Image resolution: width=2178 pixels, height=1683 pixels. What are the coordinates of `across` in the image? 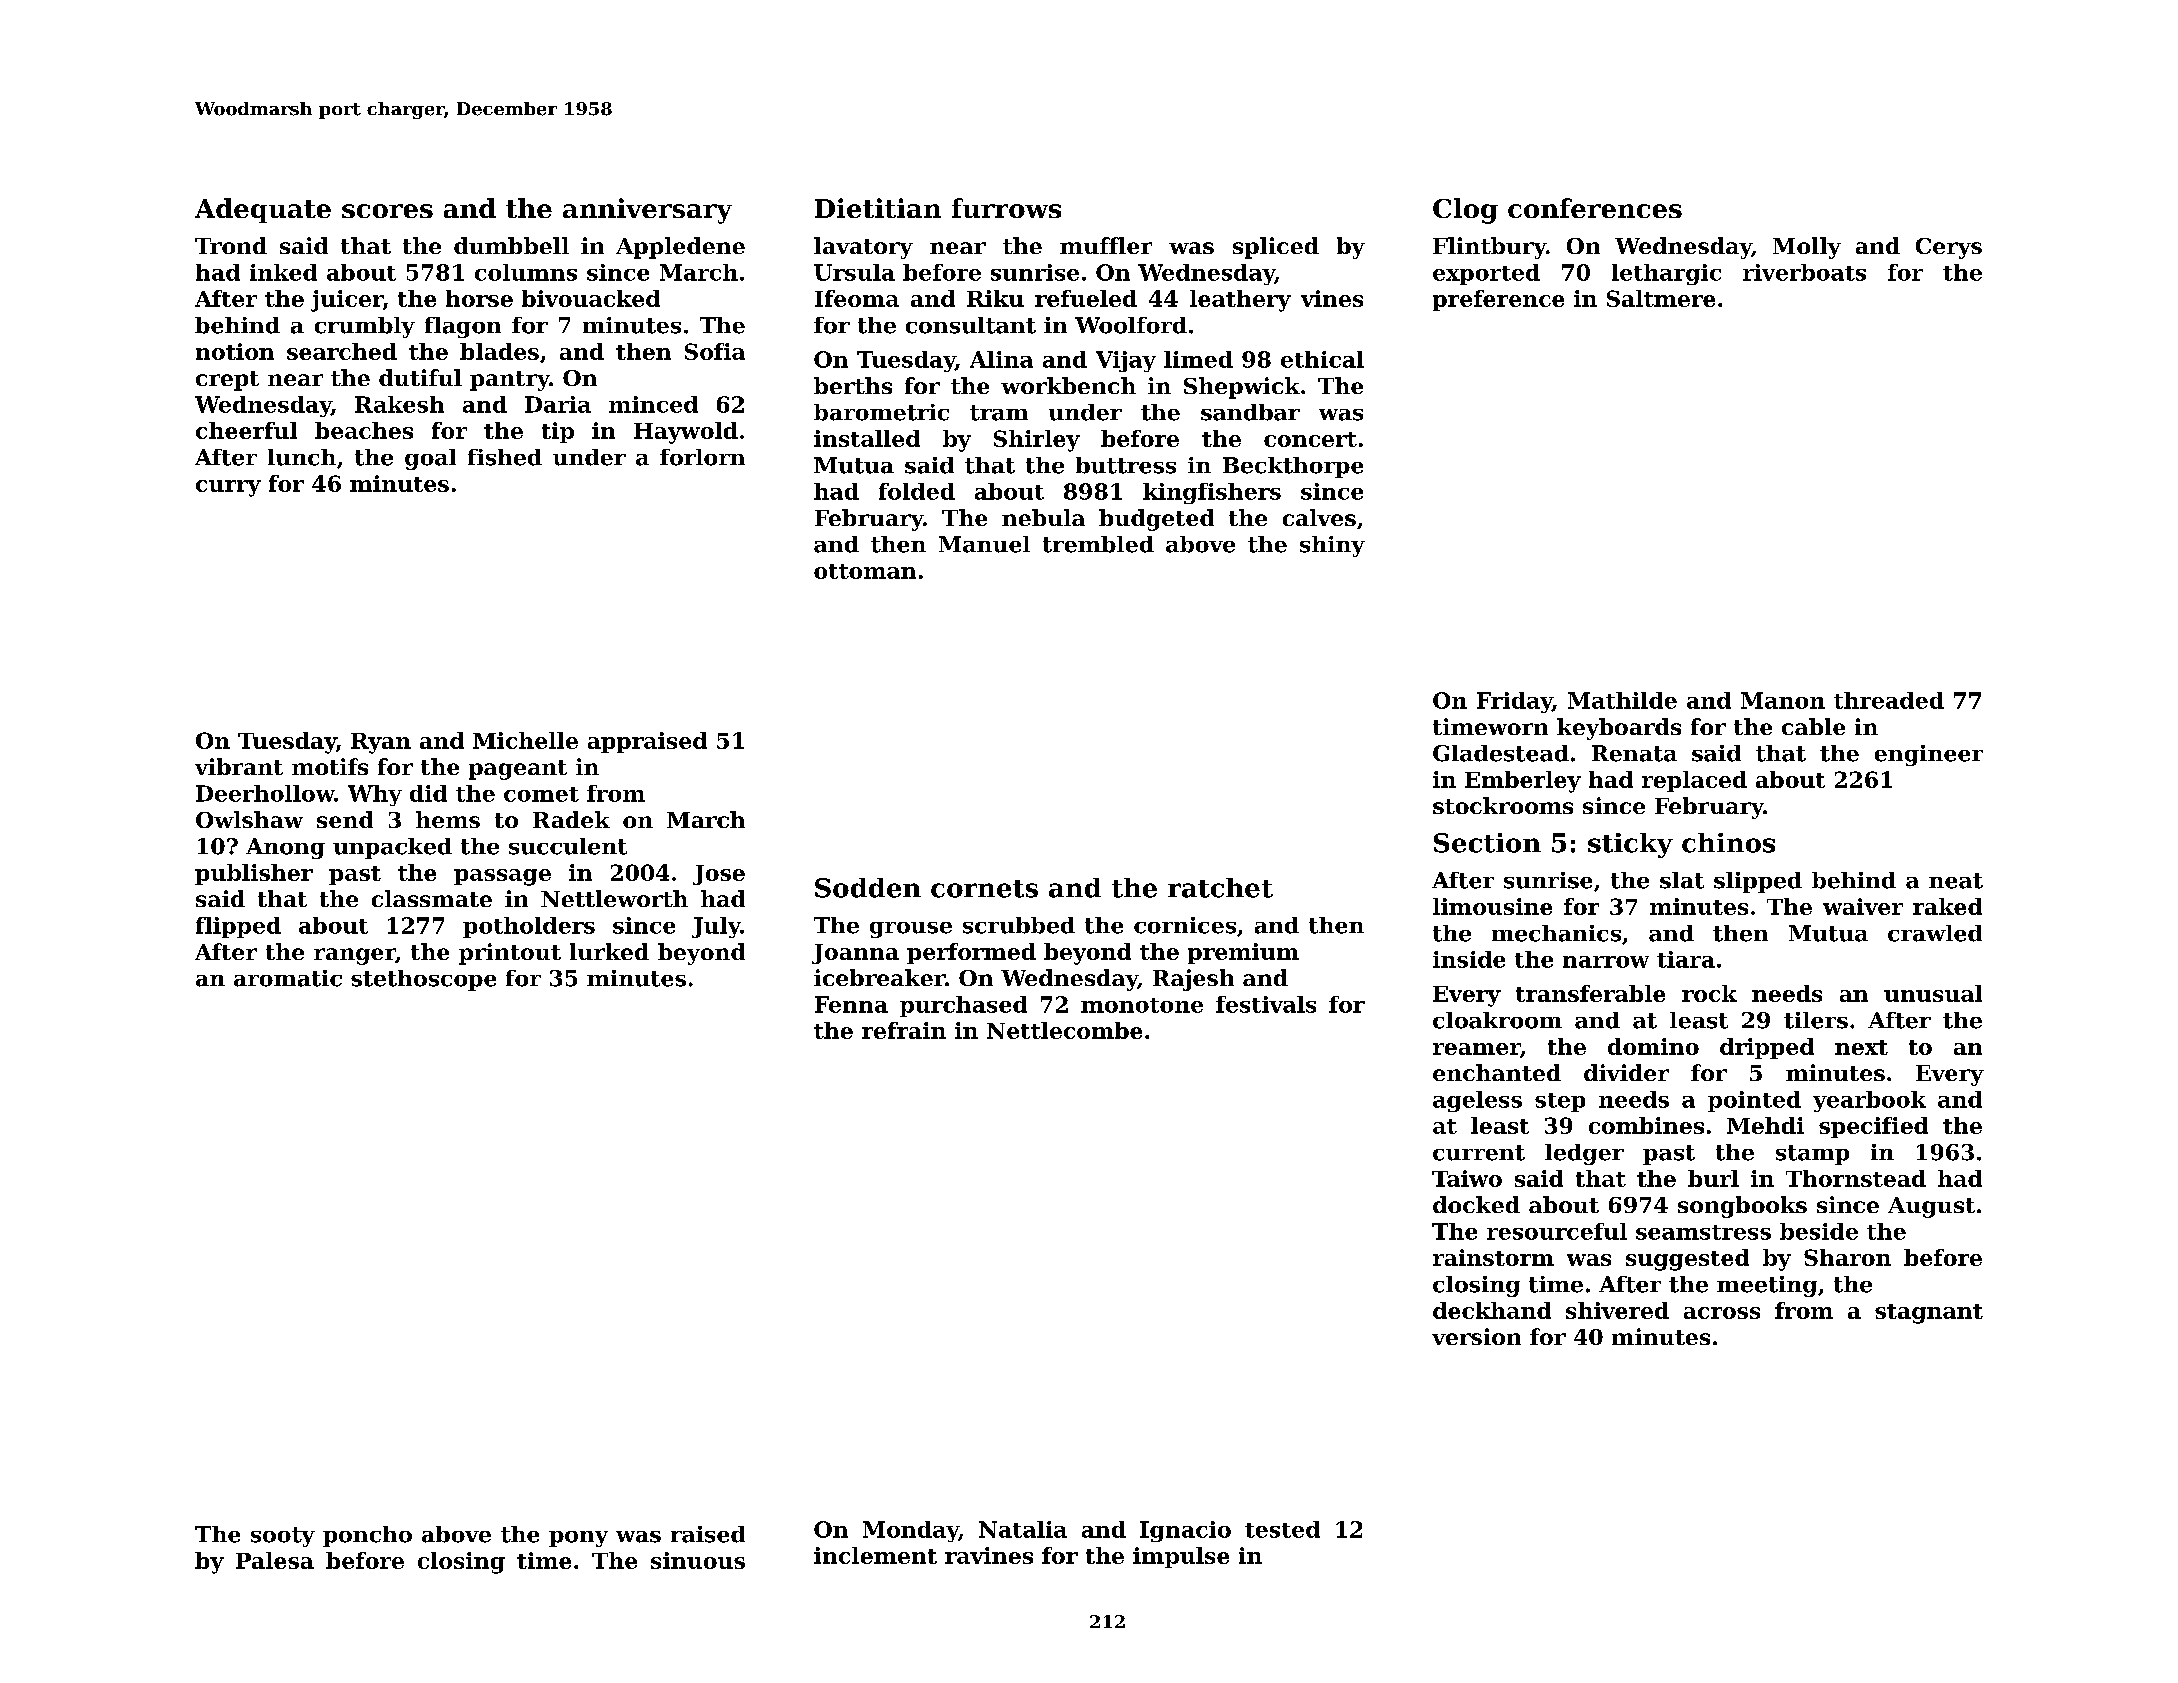 It's located at (1722, 1313).
